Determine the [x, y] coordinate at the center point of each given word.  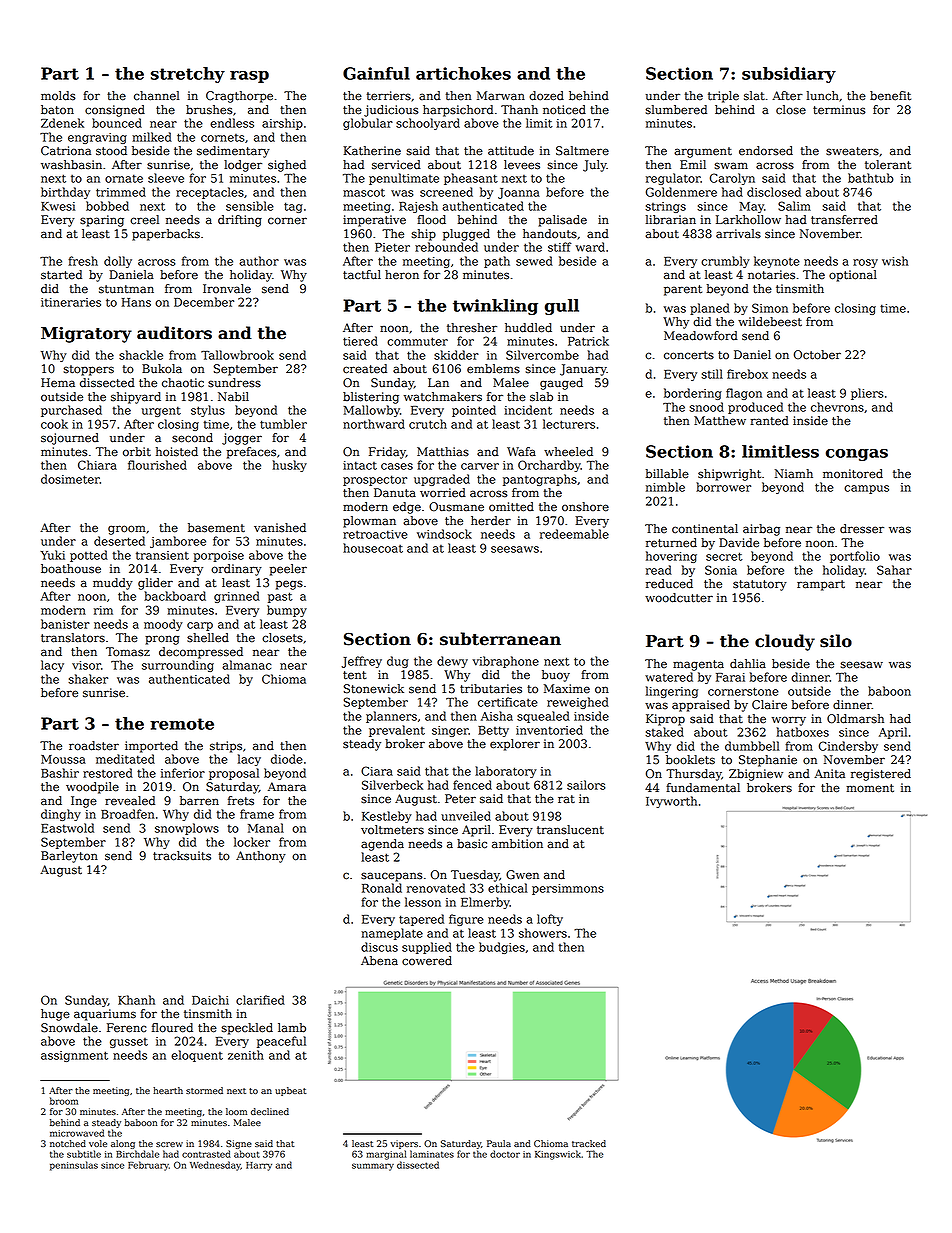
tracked [589, 1143]
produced [755, 408]
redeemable [574, 534]
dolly [118, 262]
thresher [472, 328]
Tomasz [128, 652]
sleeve [166, 178]
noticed [564, 110]
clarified [260, 1000]
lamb [292, 1028]
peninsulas [74, 1166]
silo [836, 641]
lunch [823, 96]
